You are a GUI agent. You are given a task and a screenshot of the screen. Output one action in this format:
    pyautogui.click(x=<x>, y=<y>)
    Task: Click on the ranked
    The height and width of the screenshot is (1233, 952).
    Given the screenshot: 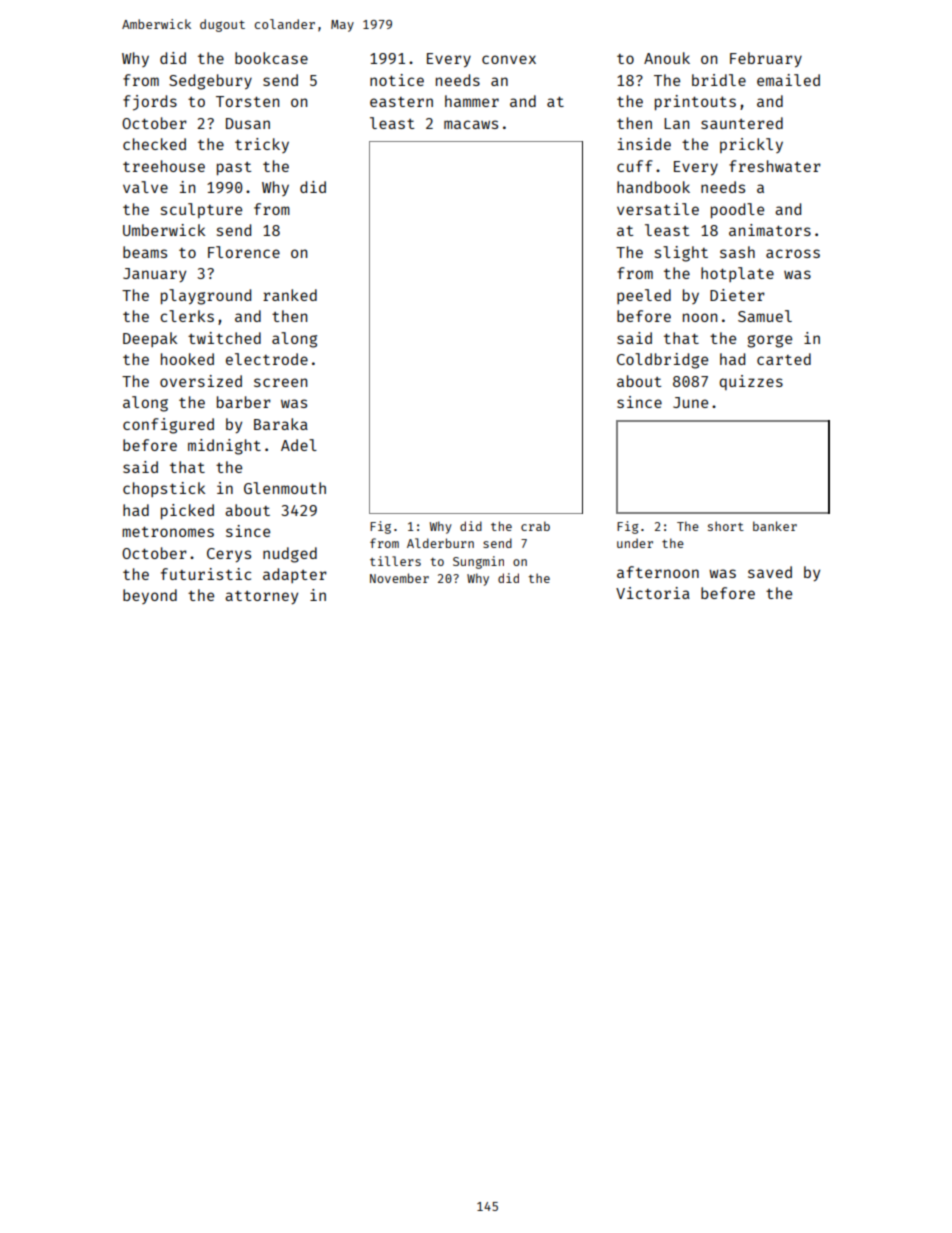 What is the action you would take?
    pyautogui.click(x=290, y=295)
